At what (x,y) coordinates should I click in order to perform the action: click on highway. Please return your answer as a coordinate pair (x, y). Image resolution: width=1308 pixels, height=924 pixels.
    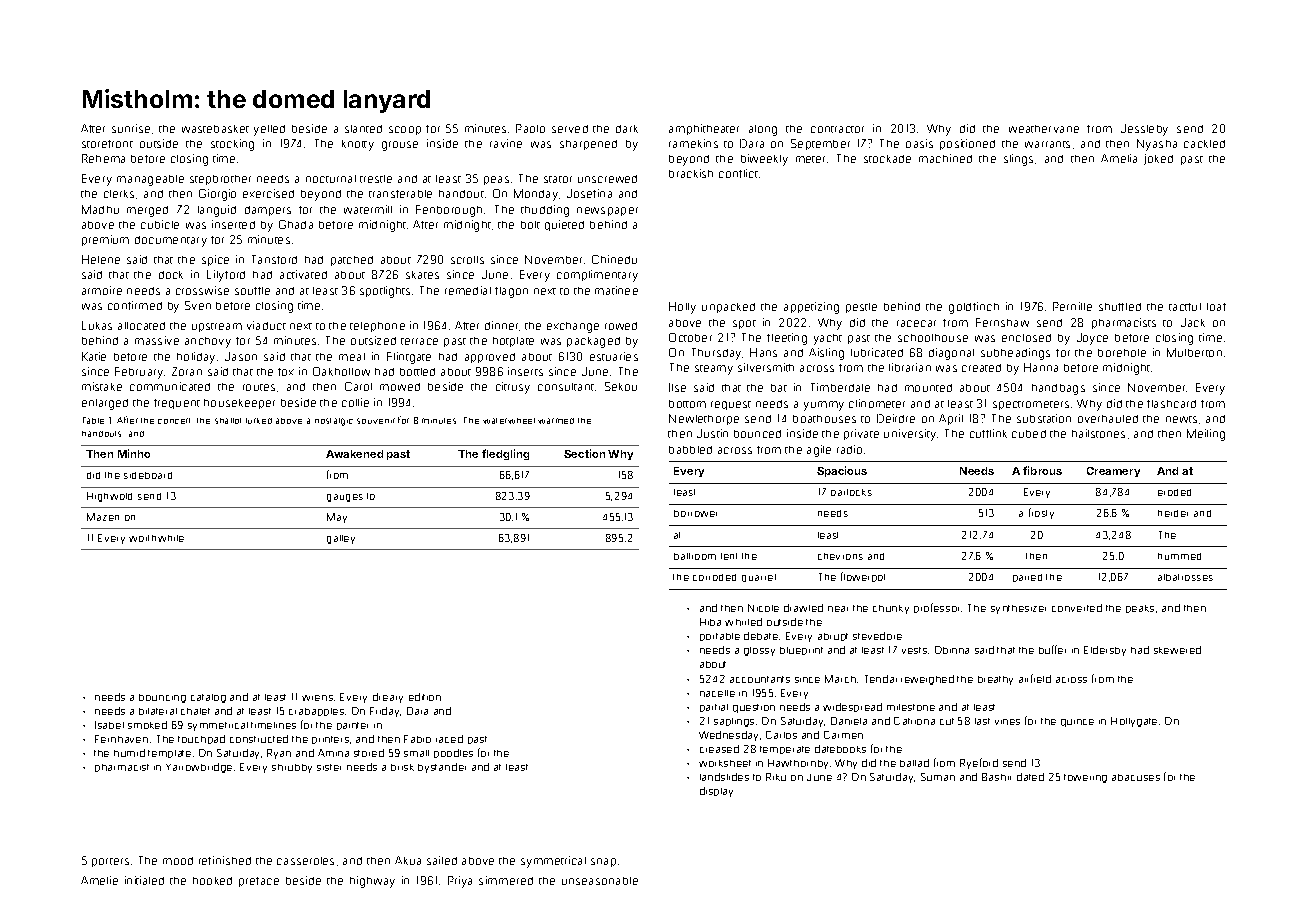
    Looking at the image, I should click on (372, 882).
